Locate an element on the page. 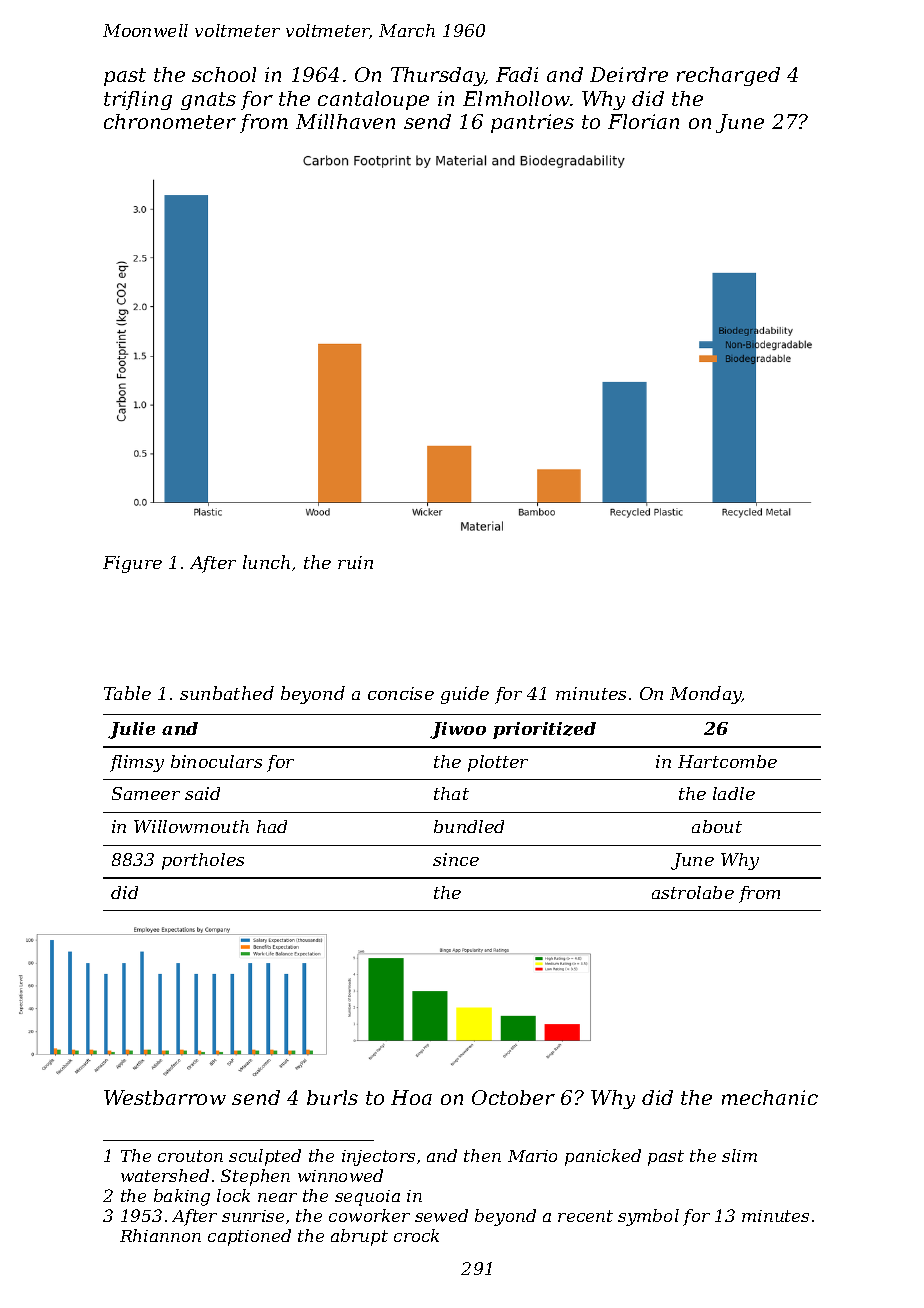 The width and height of the document is (924, 1308). that is located at coordinates (451, 793).
